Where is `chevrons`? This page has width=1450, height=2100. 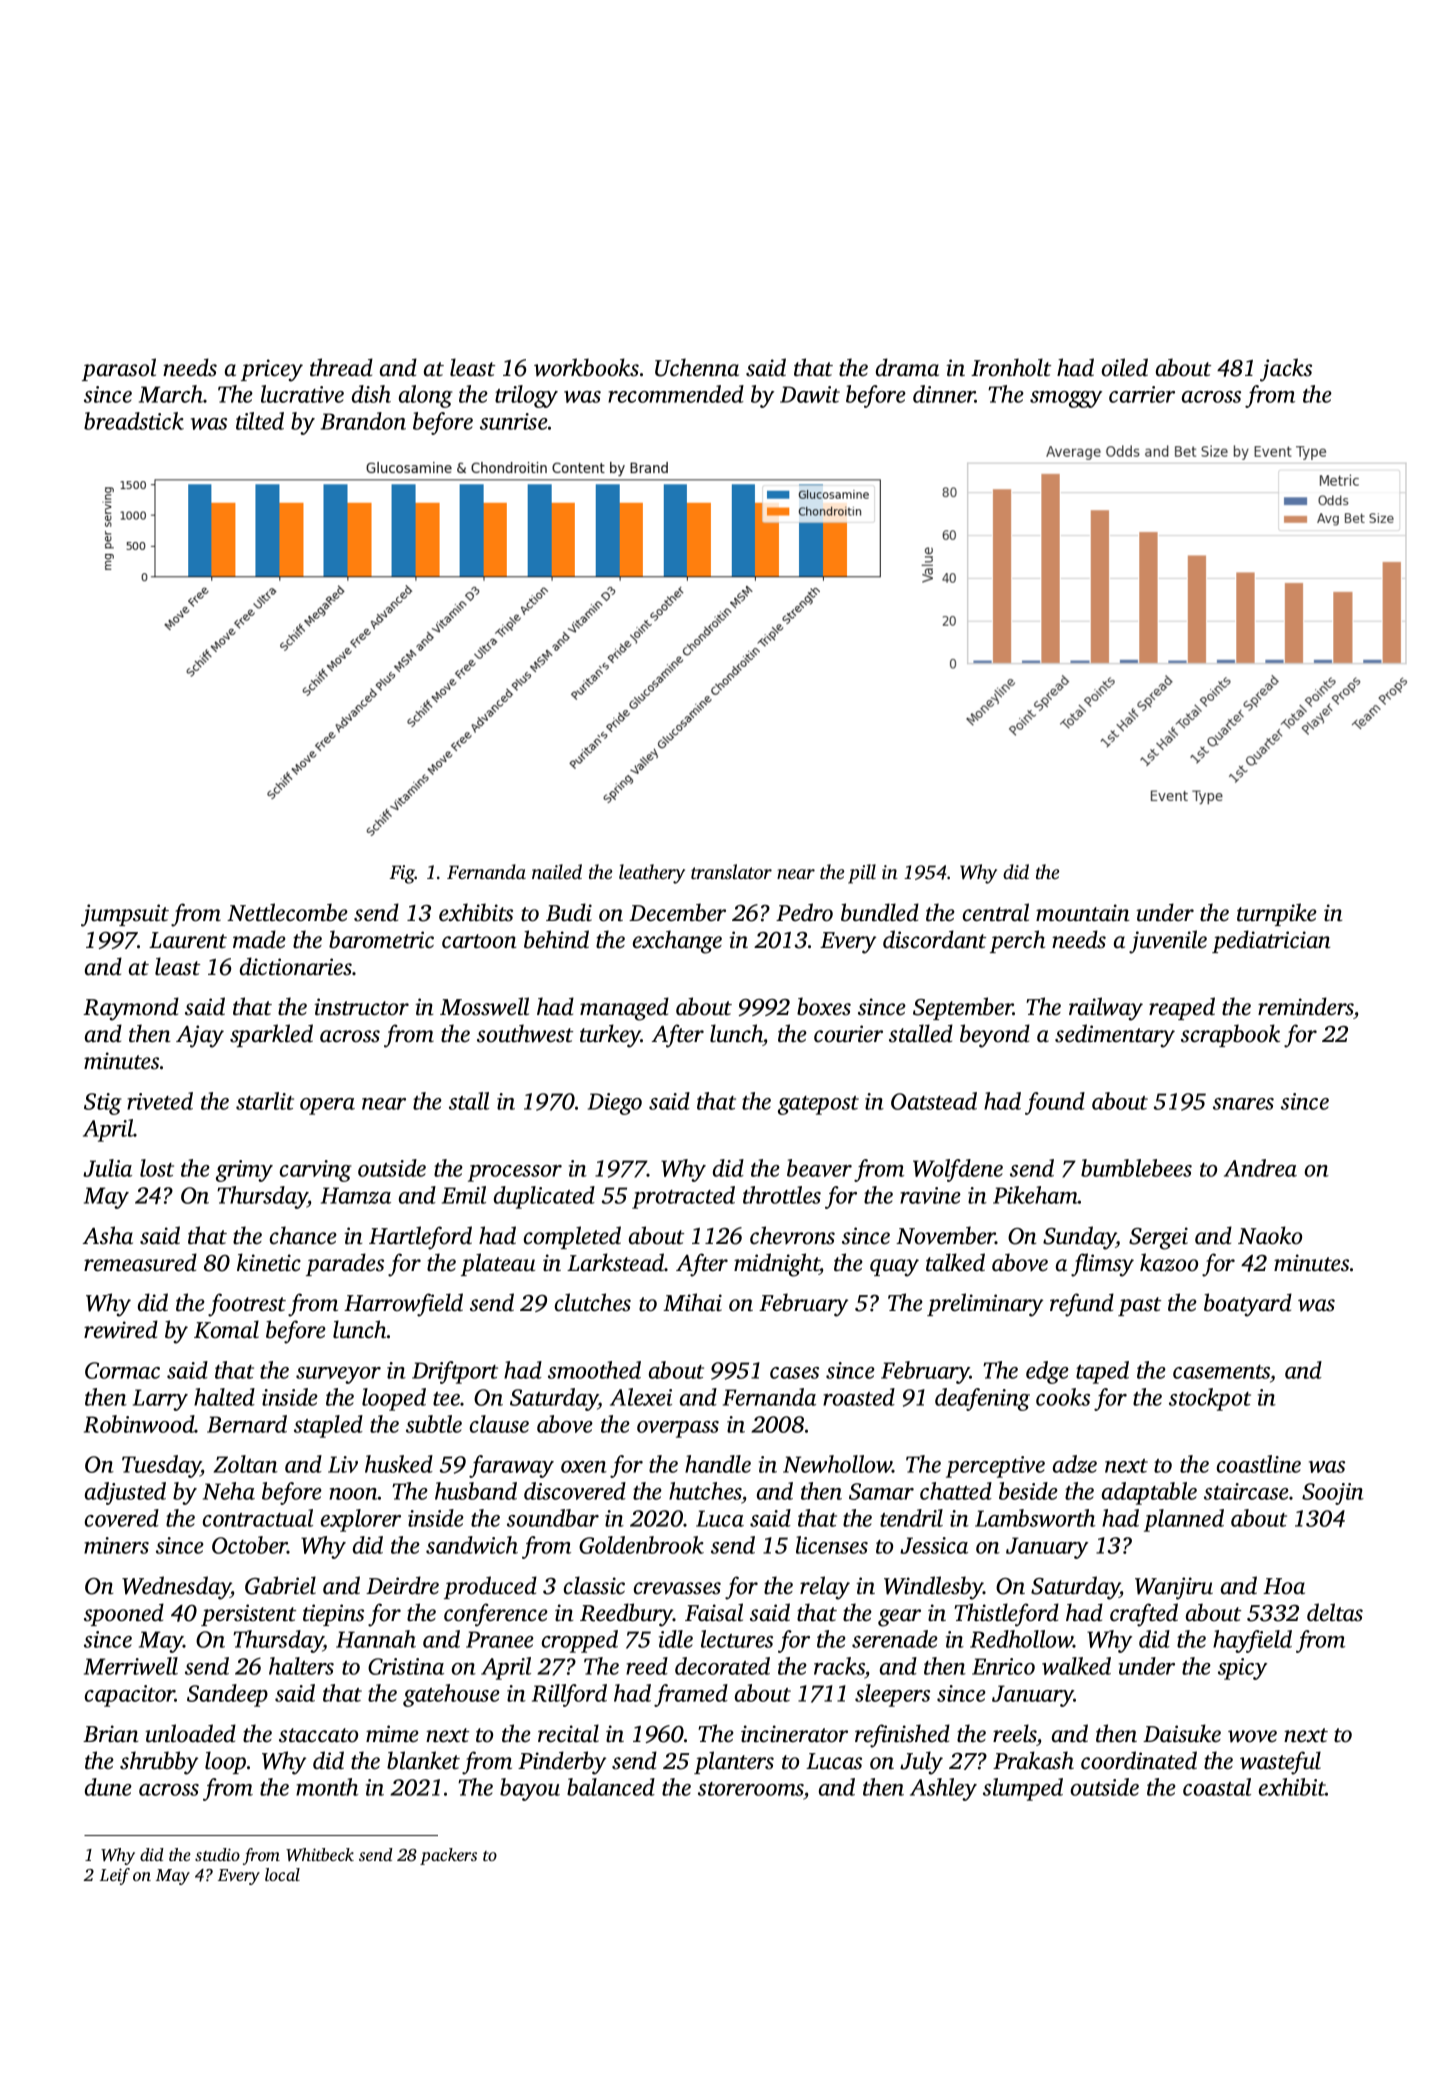 chevrons is located at coordinates (792, 1235).
